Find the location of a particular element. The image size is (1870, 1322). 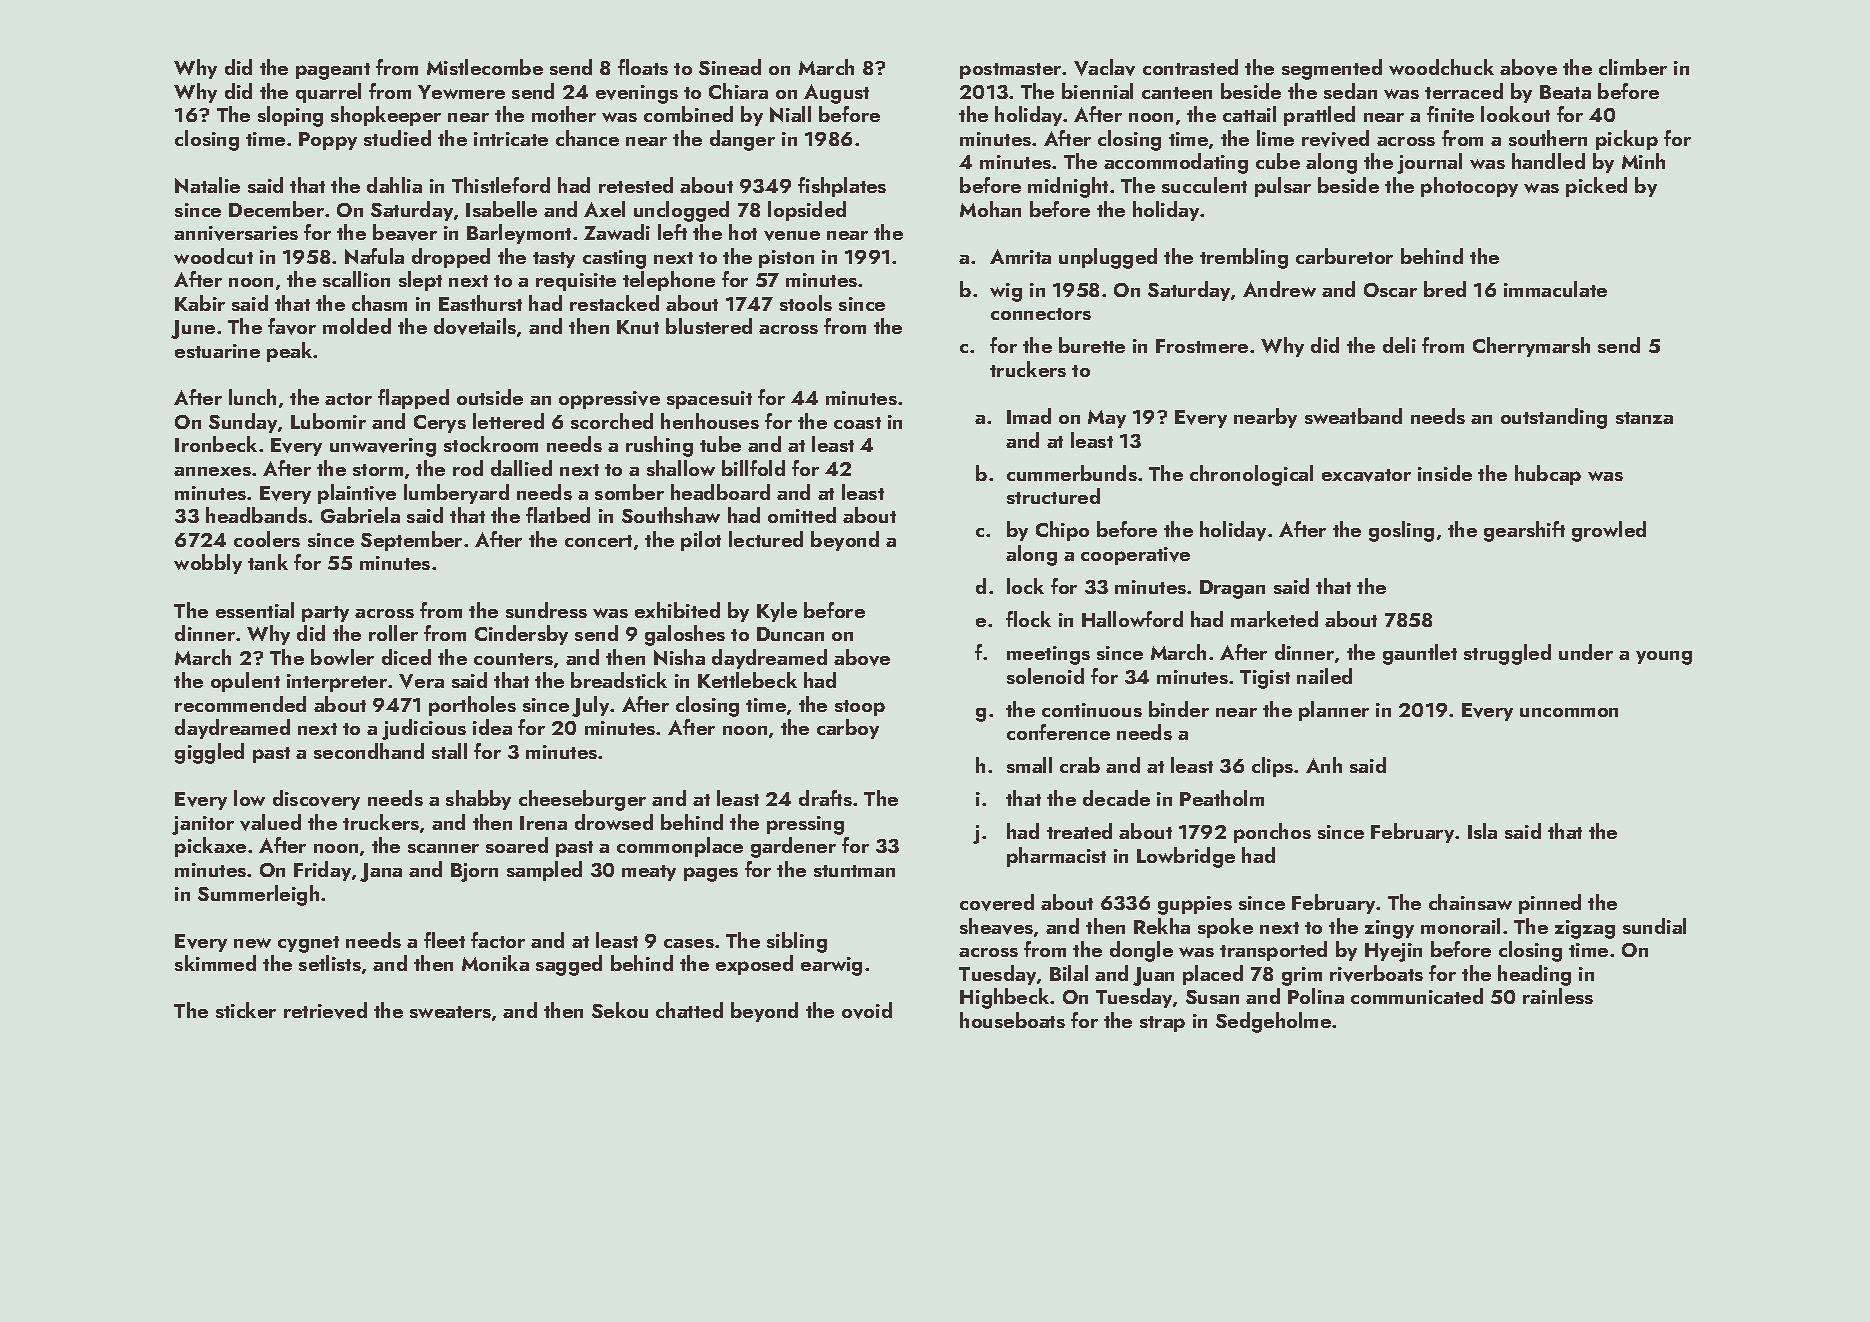

sweaters is located at coordinates (450, 1012).
